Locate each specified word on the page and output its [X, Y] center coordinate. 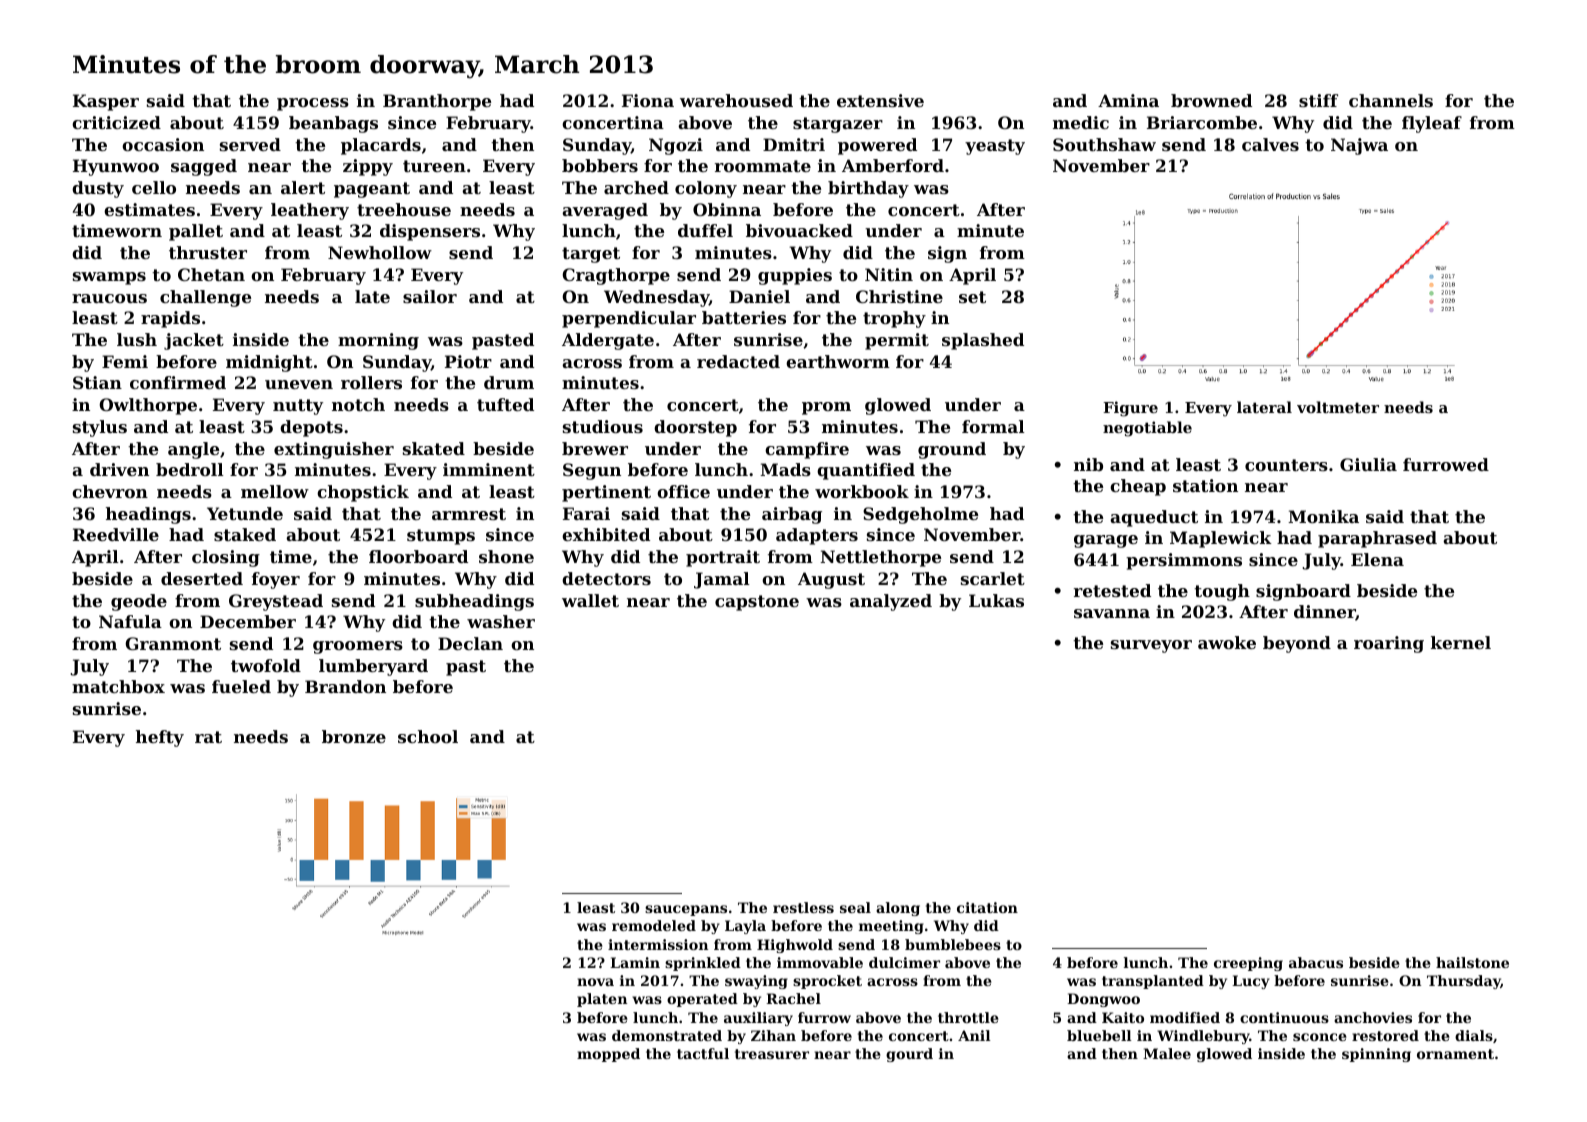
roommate [763, 166]
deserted [202, 578]
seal [855, 907]
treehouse [404, 209]
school [428, 736]
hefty [160, 738]
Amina [1128, 100]
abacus [1316, 962]
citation [987, 907]
